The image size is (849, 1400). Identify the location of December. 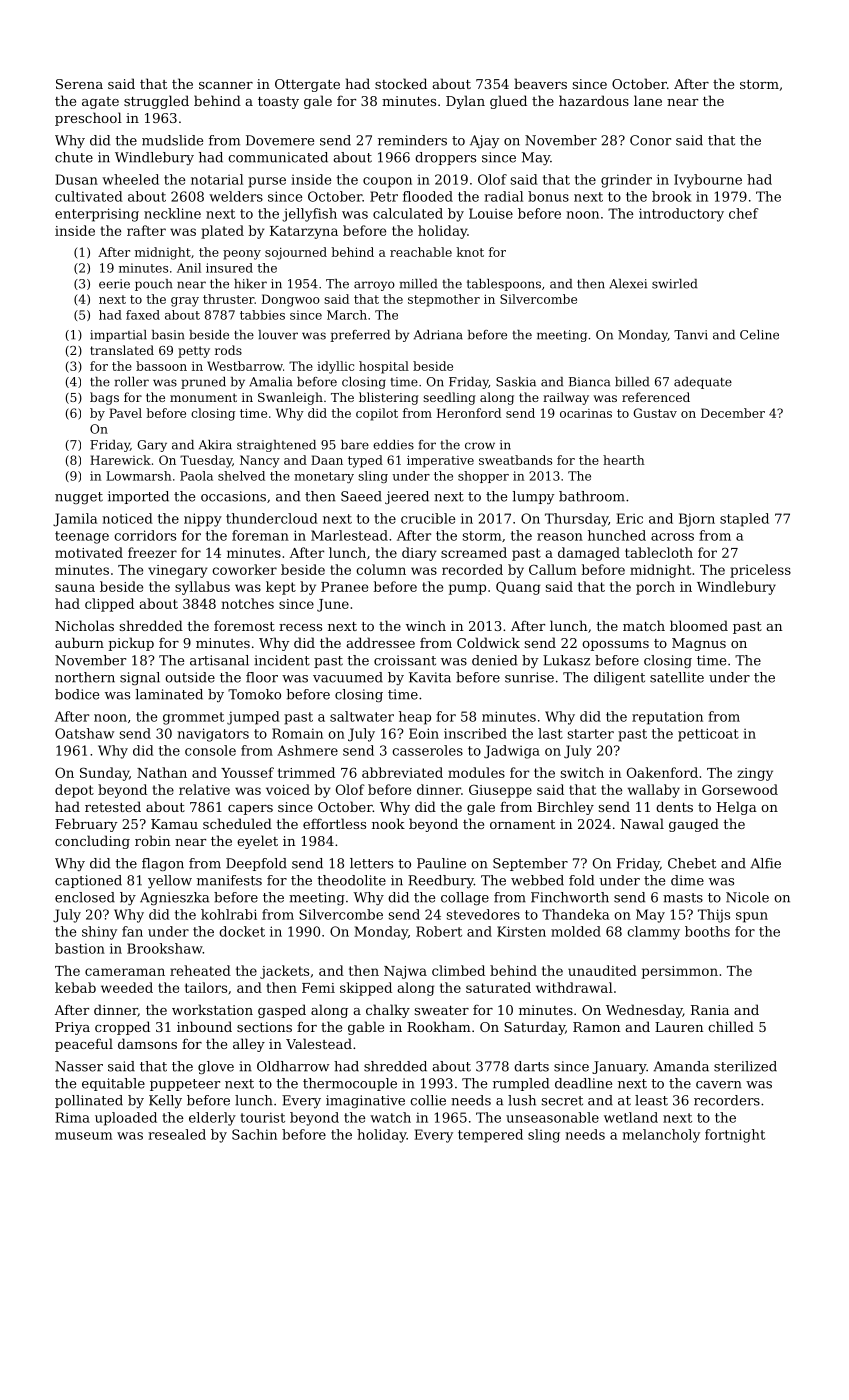
(733, 413).
